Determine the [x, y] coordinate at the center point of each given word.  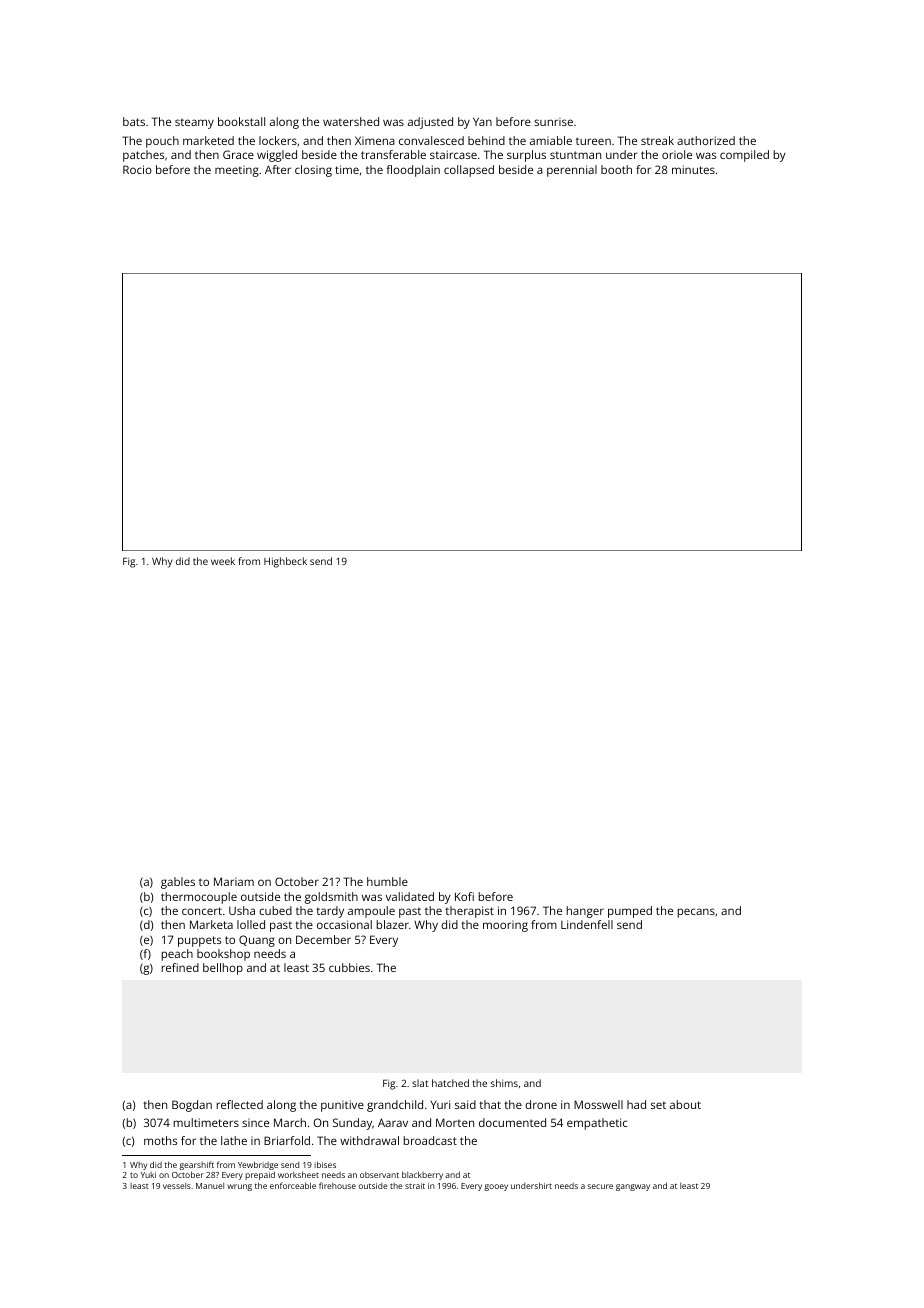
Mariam [234, 881]
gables [178, 883]
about [685, 1104]
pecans [696, 913]
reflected [239, 1104]
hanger [585, 912]
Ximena [375, 140]
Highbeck [285, 562]
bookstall [241, 121]
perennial [572, 171]
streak [657, 140]
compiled [744, 156]
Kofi [464, 896]
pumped [630, 912]
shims [504, 1083]
